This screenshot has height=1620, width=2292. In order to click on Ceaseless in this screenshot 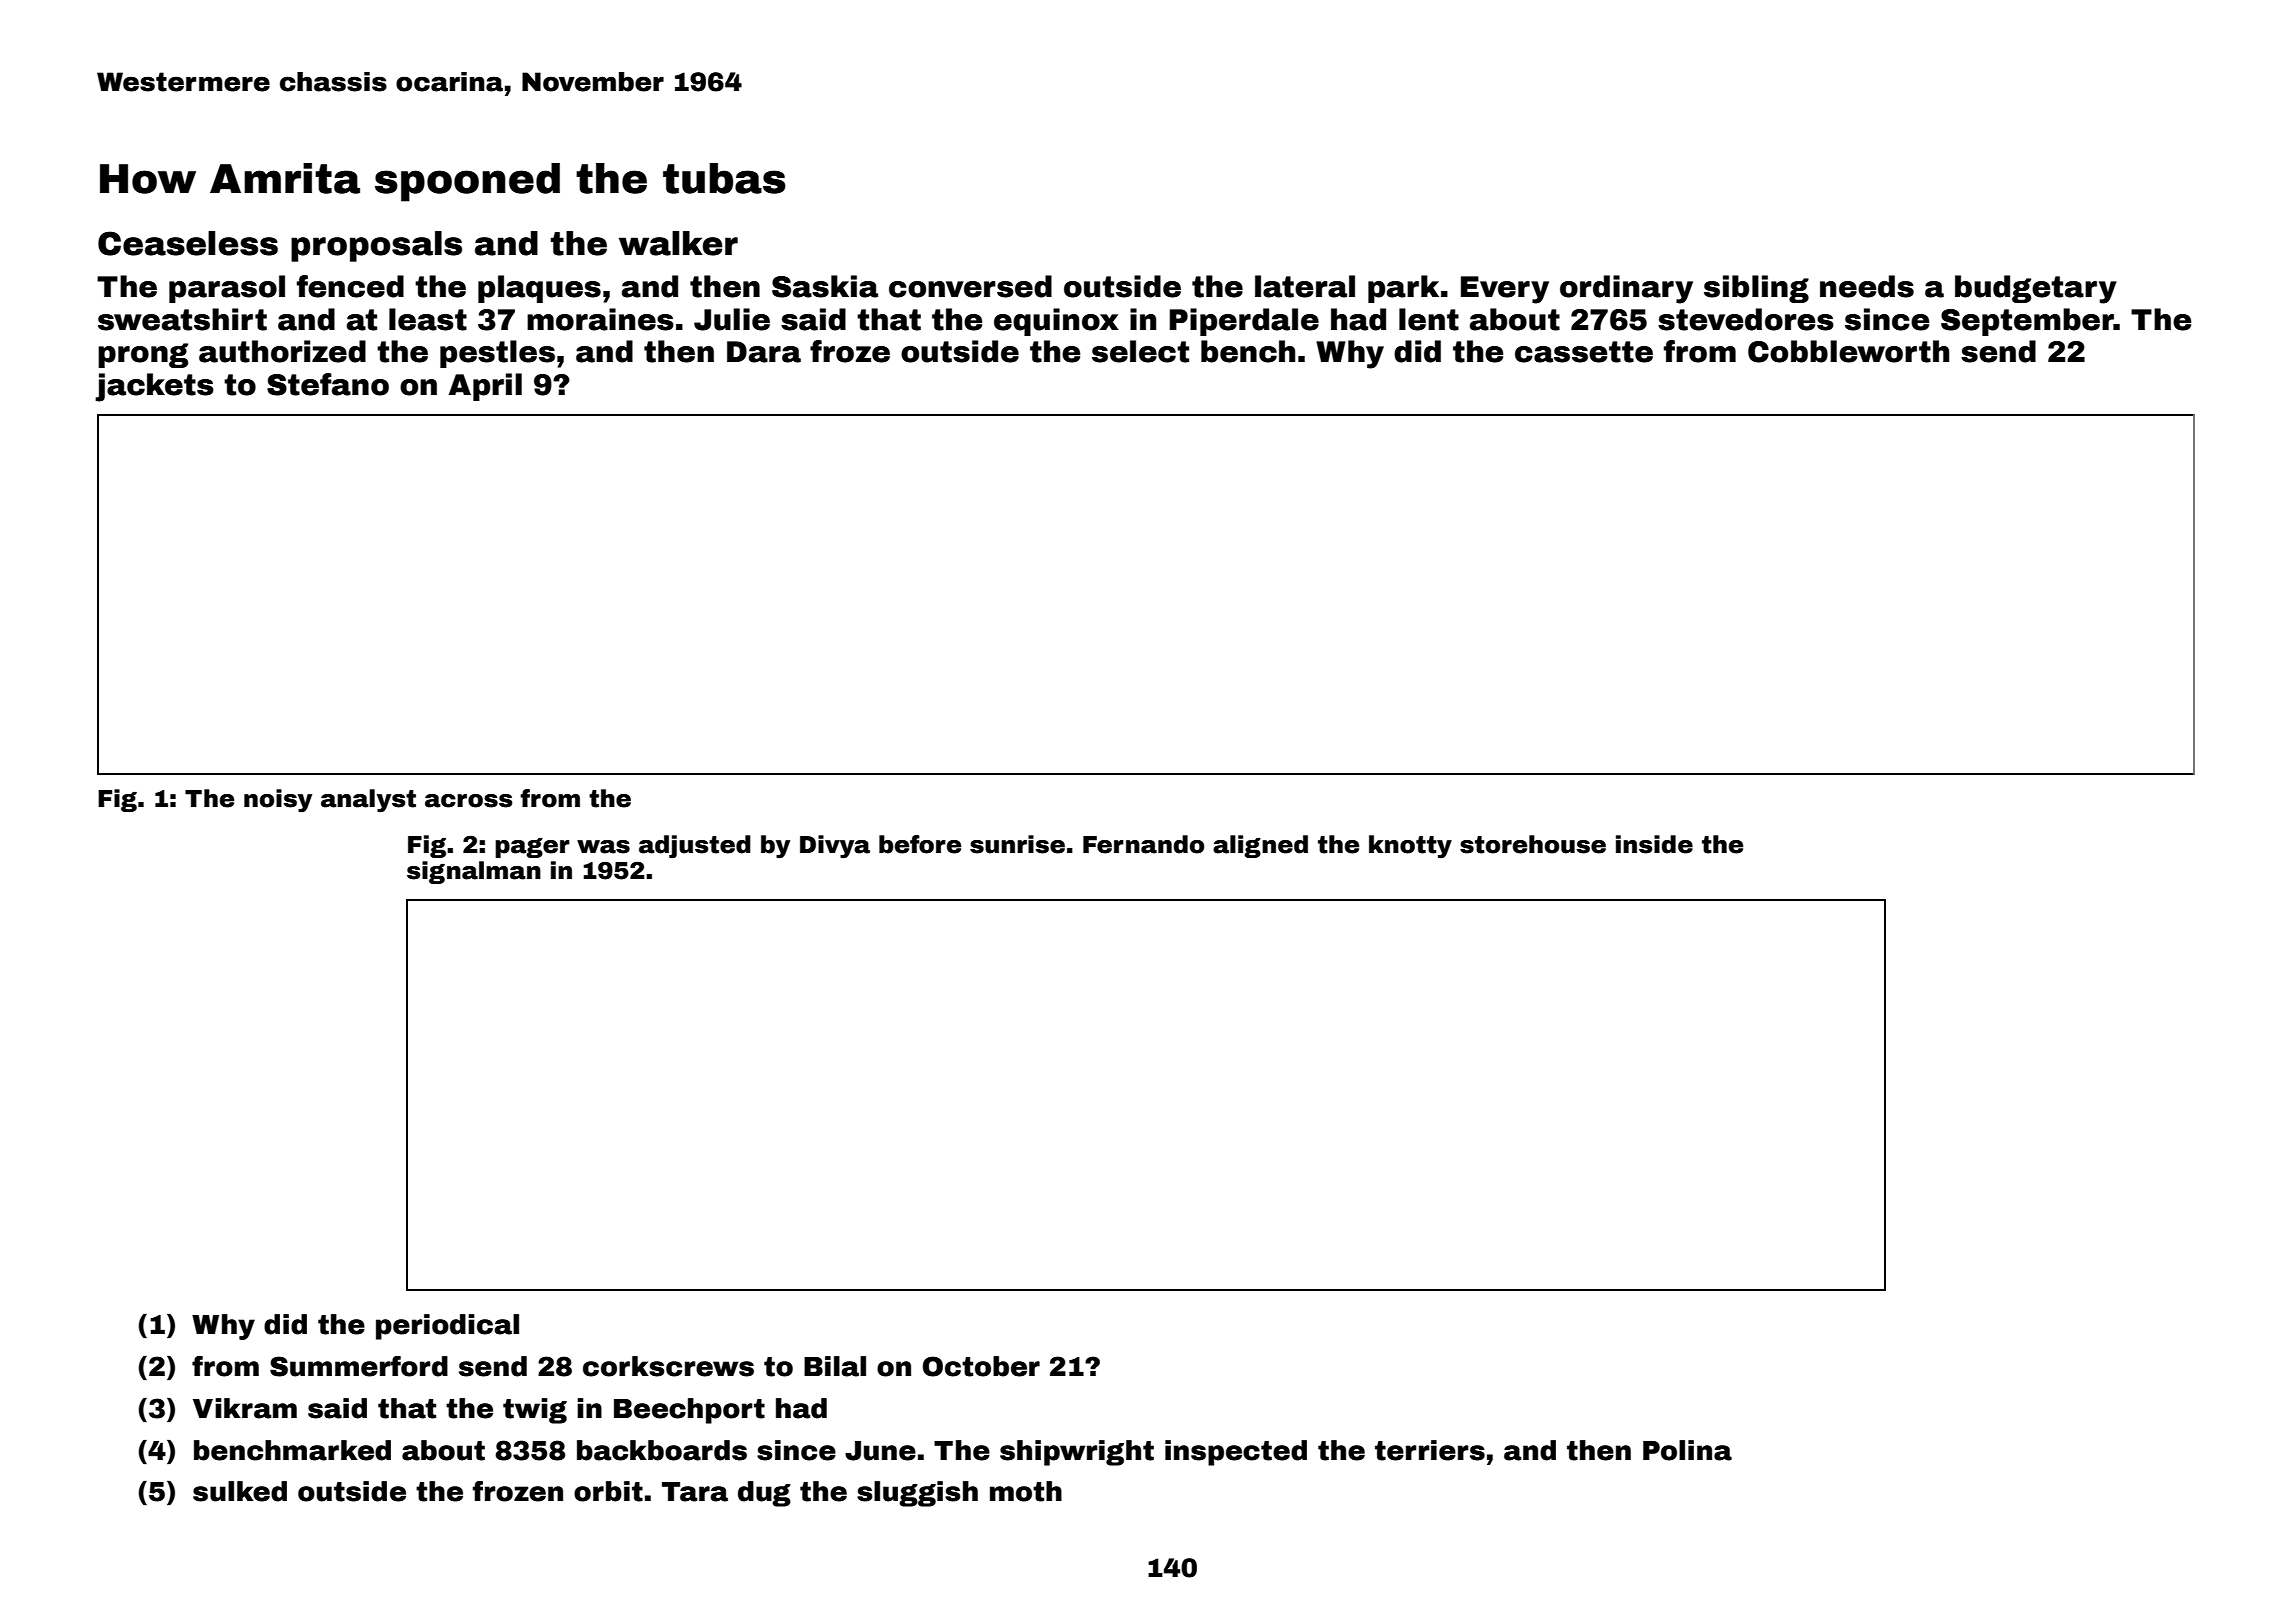, I will do `click(188, 243)`.
